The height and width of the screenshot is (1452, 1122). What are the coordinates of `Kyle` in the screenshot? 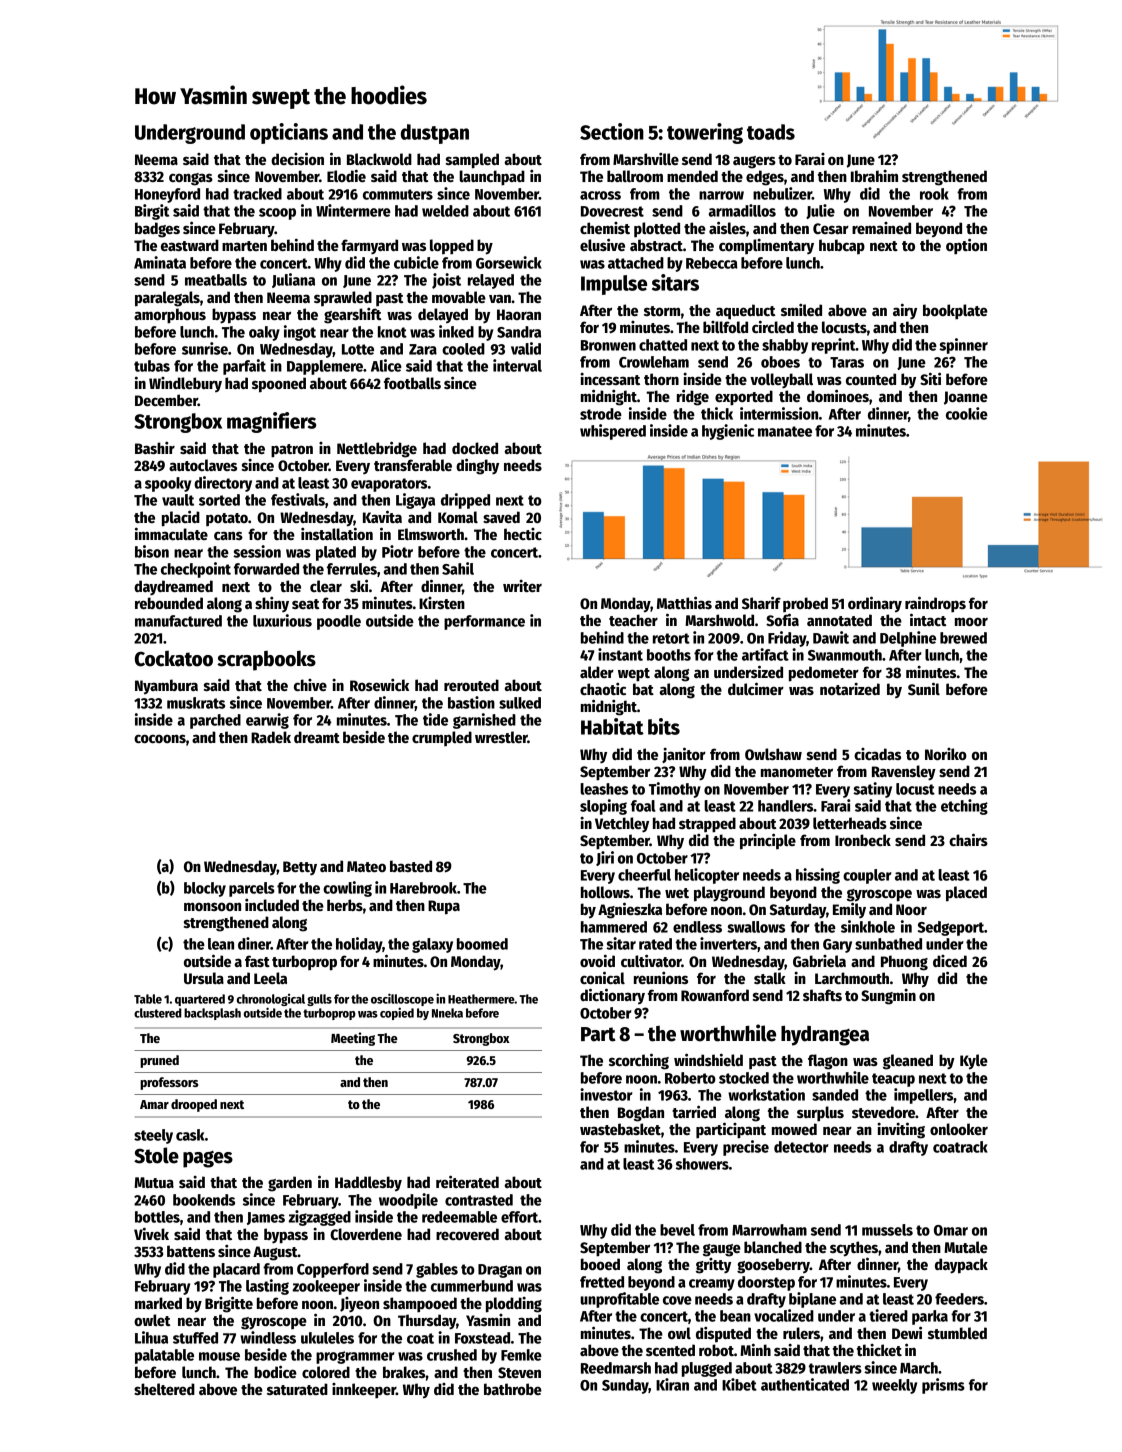 It's located at (974, 1062).
